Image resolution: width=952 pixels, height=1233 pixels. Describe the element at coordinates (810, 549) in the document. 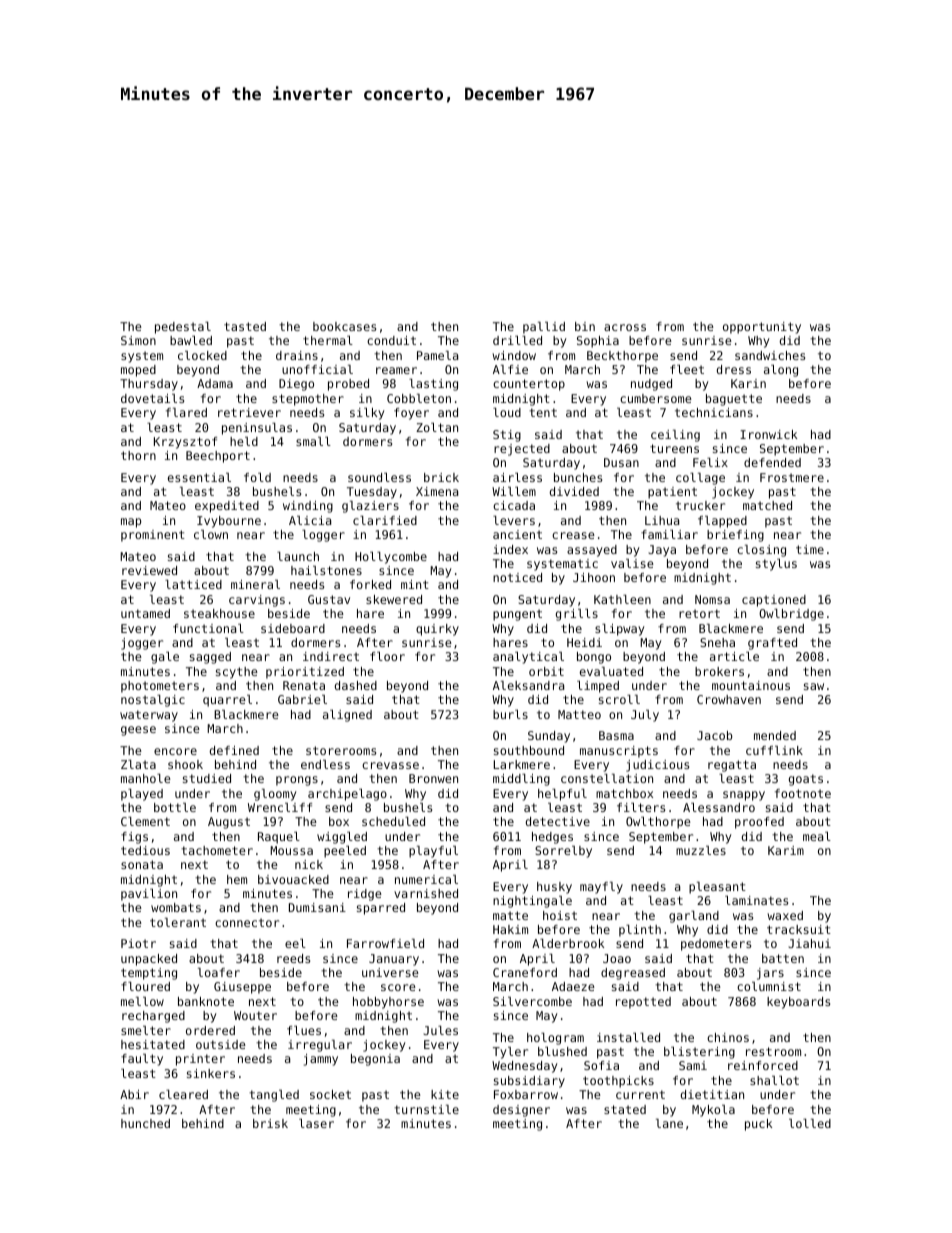

I see `time` at that location.
